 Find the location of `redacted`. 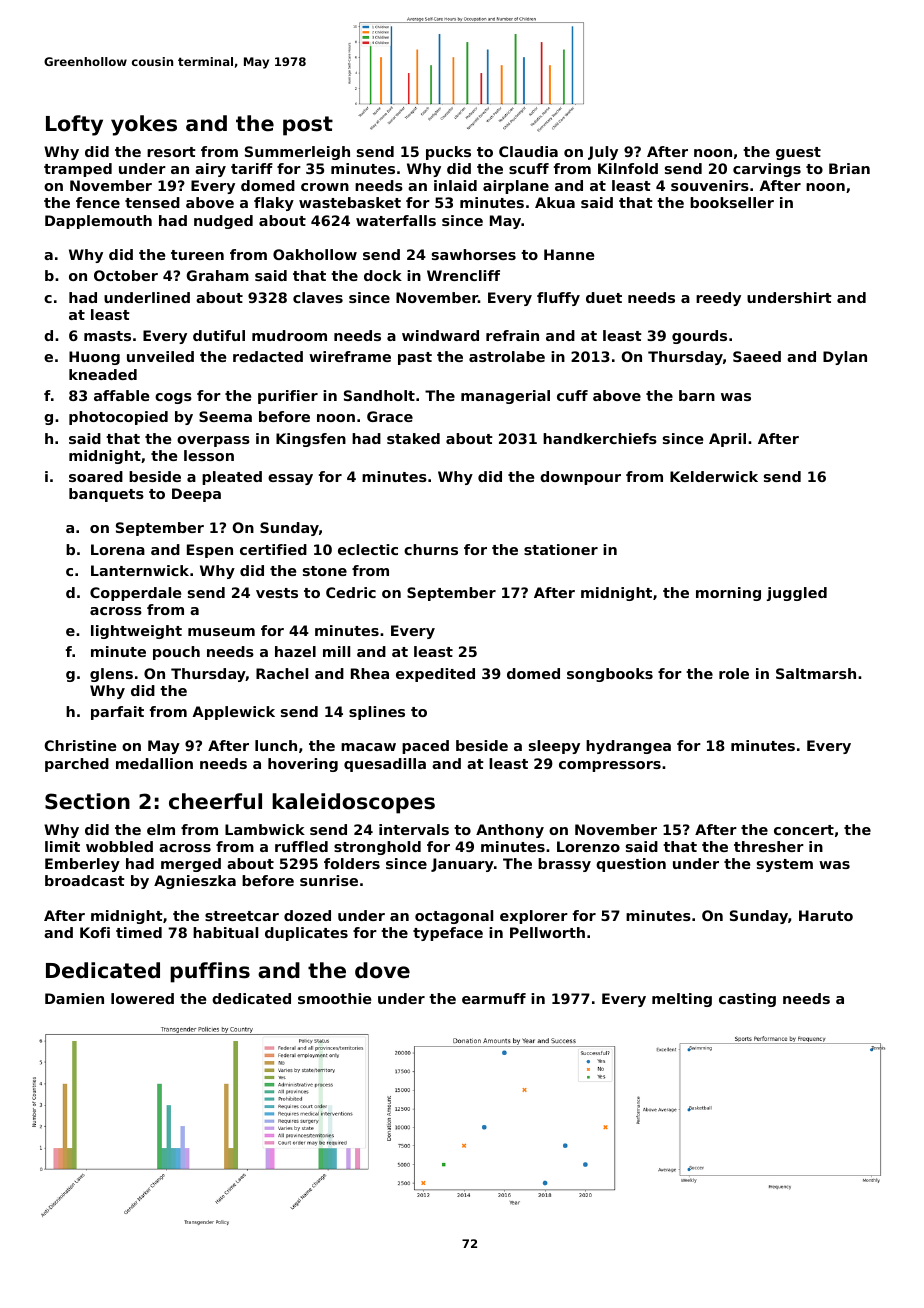

redacted is located at coordinates (268, 356).
